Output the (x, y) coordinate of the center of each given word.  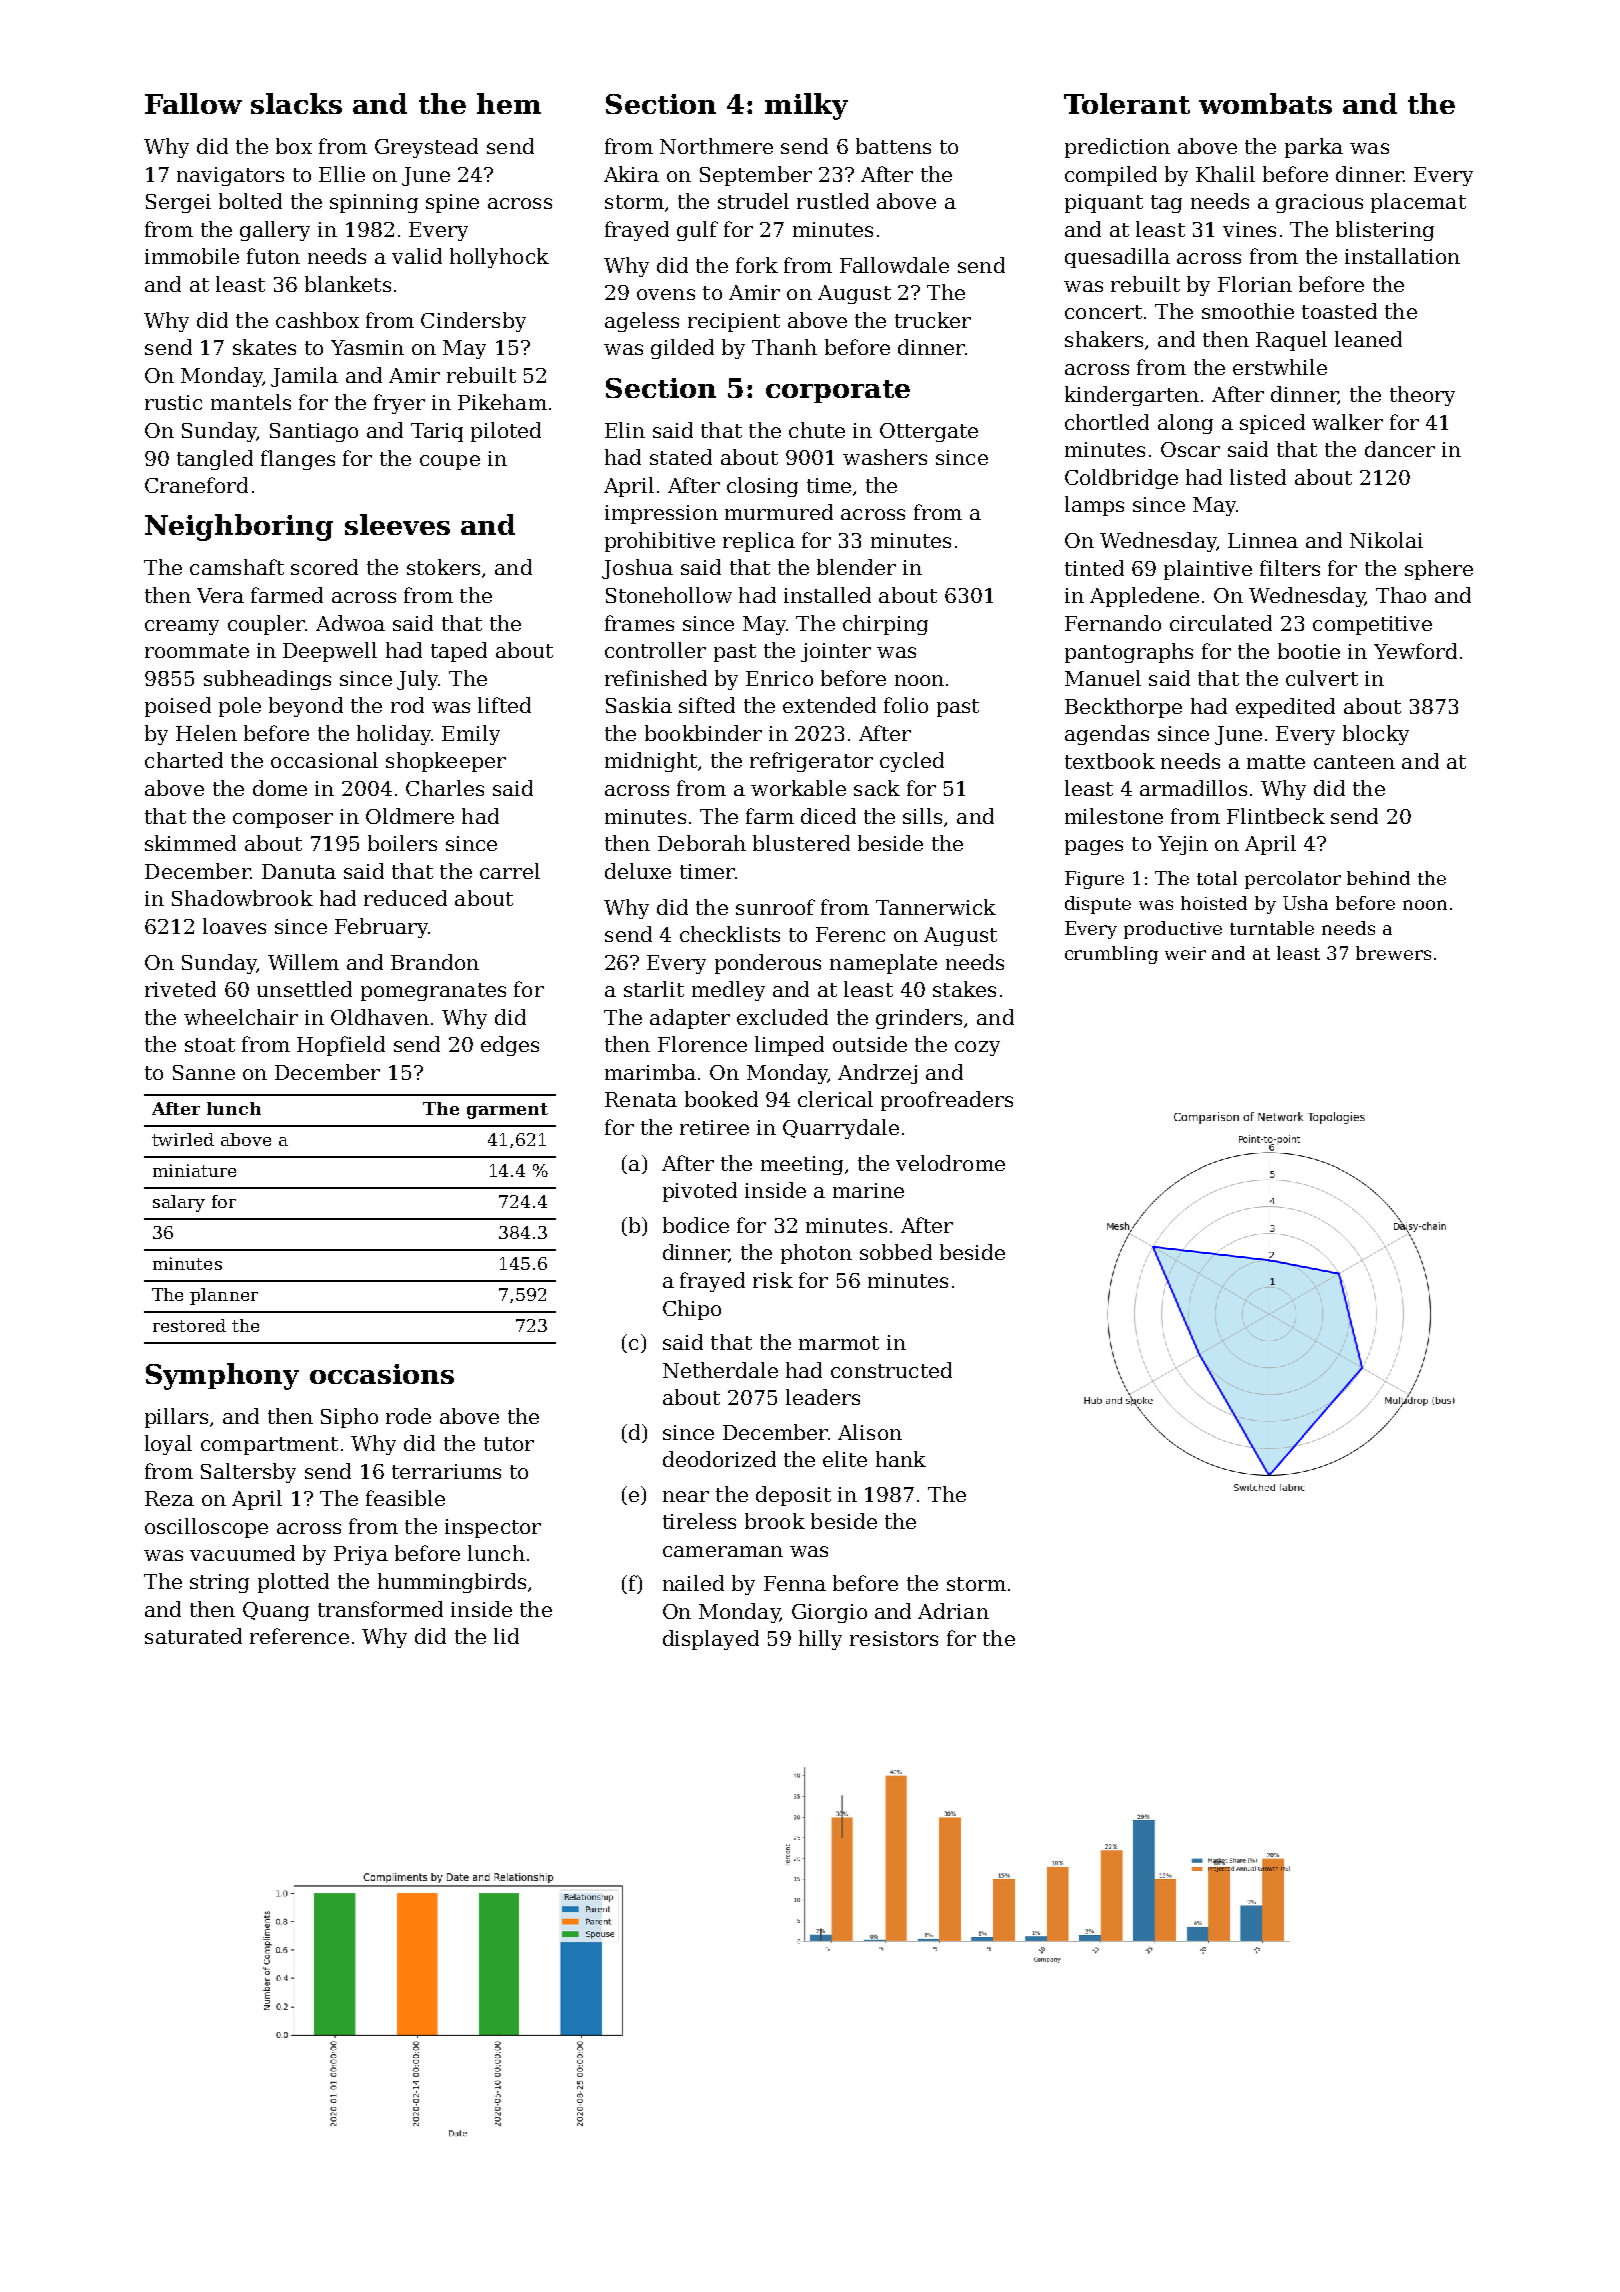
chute (817, 430)
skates (264, 347)
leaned (1368, 339)
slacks (296, 103)
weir (1185, 953)
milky (806, 106)
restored (189, 1325)
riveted (180, 989)
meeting (802, 1165)
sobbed (896, 1252)
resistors (894, 1638)
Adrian (953, 1611)
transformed (380, 1609)
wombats (1265, 103)
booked (721, 1099)
